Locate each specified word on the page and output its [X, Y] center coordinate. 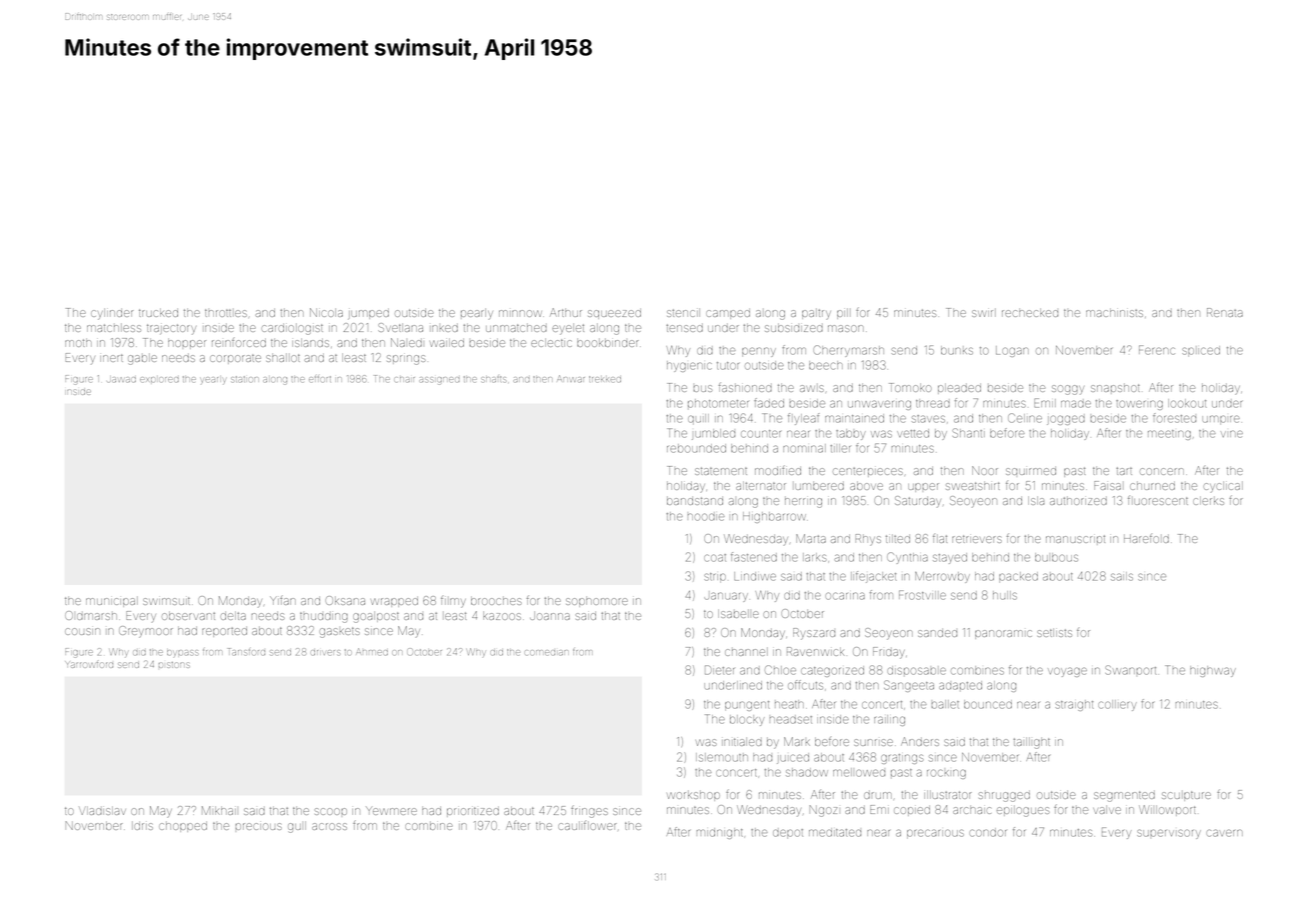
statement [721, 471]
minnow [520, 313]
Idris [142, 826]
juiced [793, 758]
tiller [840, 448]
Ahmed [372, 651]
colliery [1117, 705]
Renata [1225, 312]
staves [928, 419]
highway [1213, 671]
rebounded [696, 448]
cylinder [112, 314]
